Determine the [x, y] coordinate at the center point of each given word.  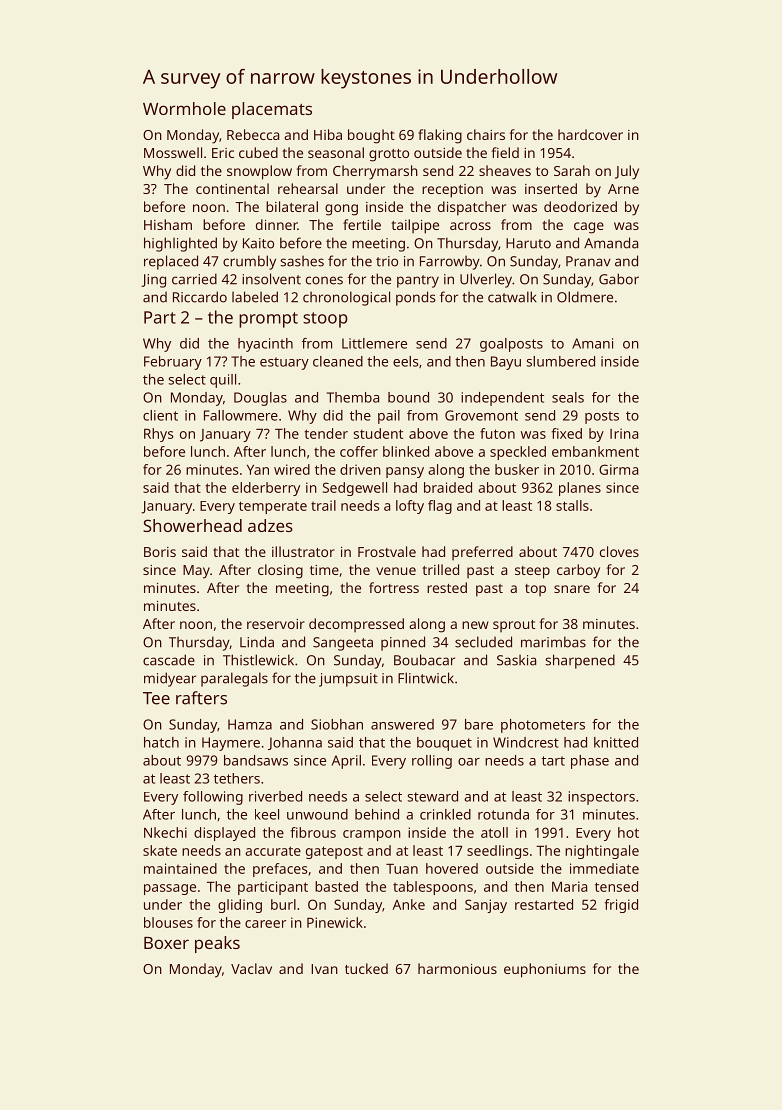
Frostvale [387, 551]
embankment [595, 451]
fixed [566, 433]
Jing [153, 281]
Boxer [166, 943]
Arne [623, 189]
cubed [258, 152]
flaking [440, 136]
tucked [366, 968]
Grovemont [481, 415]
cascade [169, 660]
